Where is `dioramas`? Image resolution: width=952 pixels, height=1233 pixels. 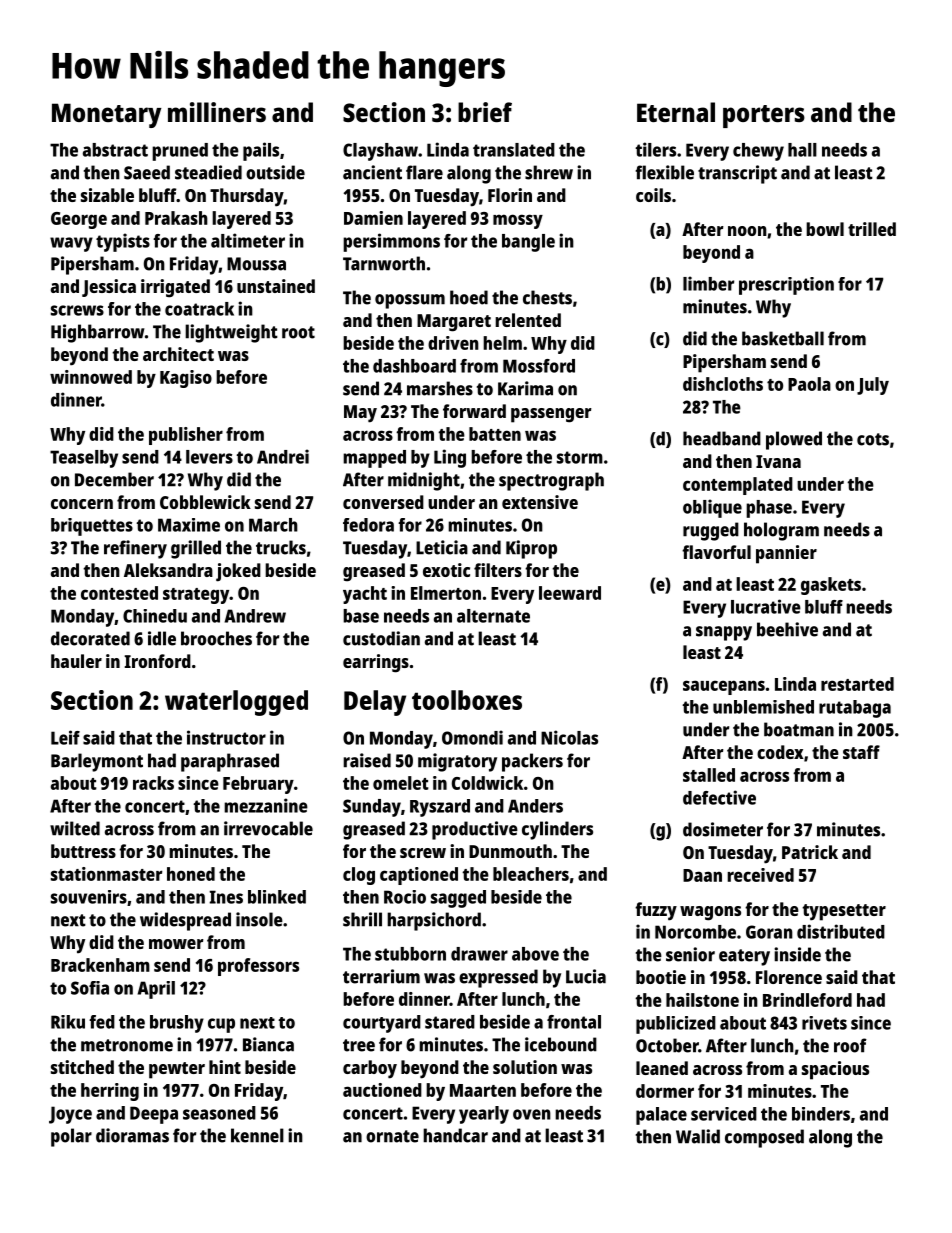 dioramas is located at coordinates (132, 1135).
